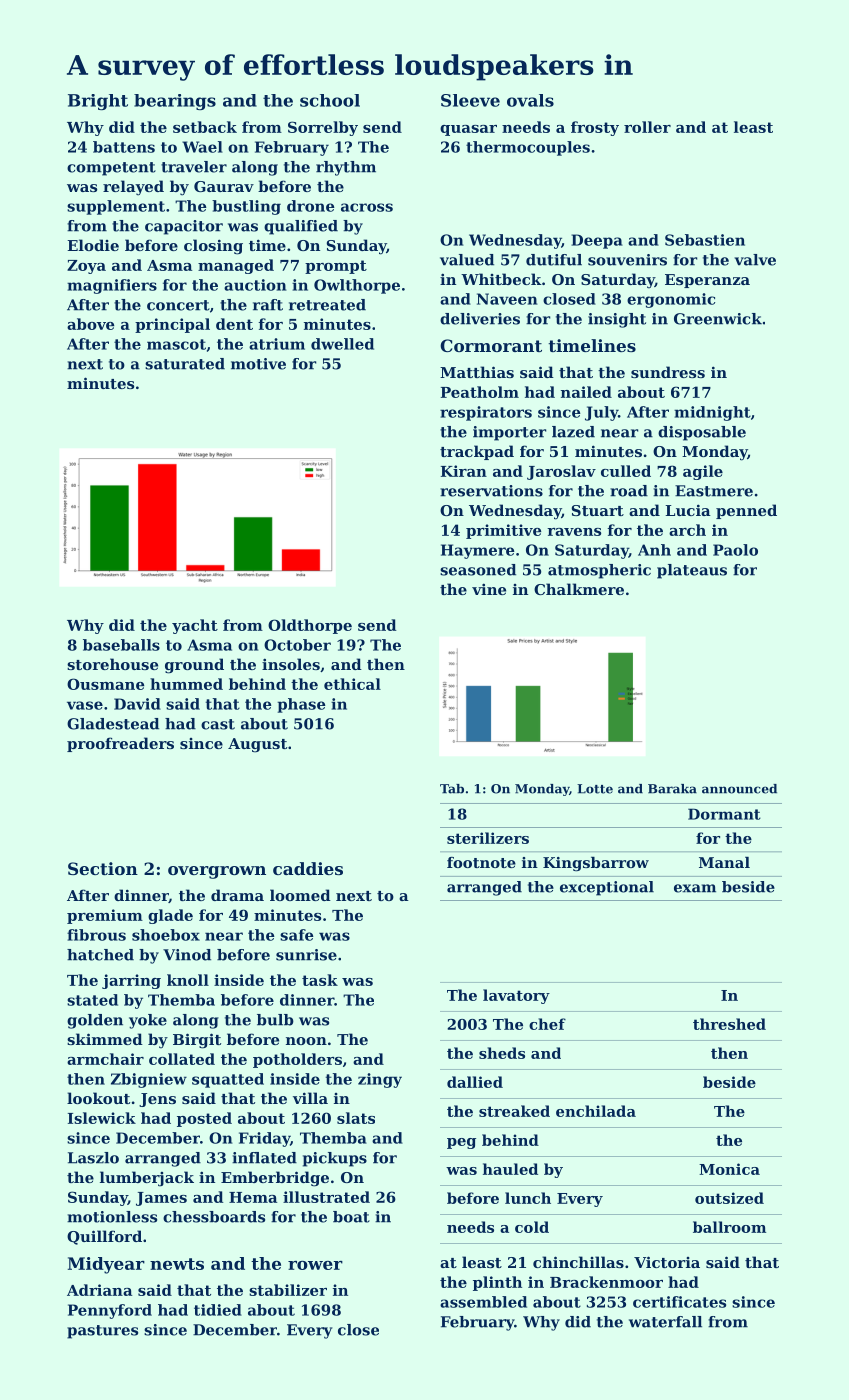 Image resolution: width=849 pixels, height=1400 pixels. What do you see at coordinates (470, 100) in the screenshot?
I see `Sleeve` at bounding box center [470, 100].
